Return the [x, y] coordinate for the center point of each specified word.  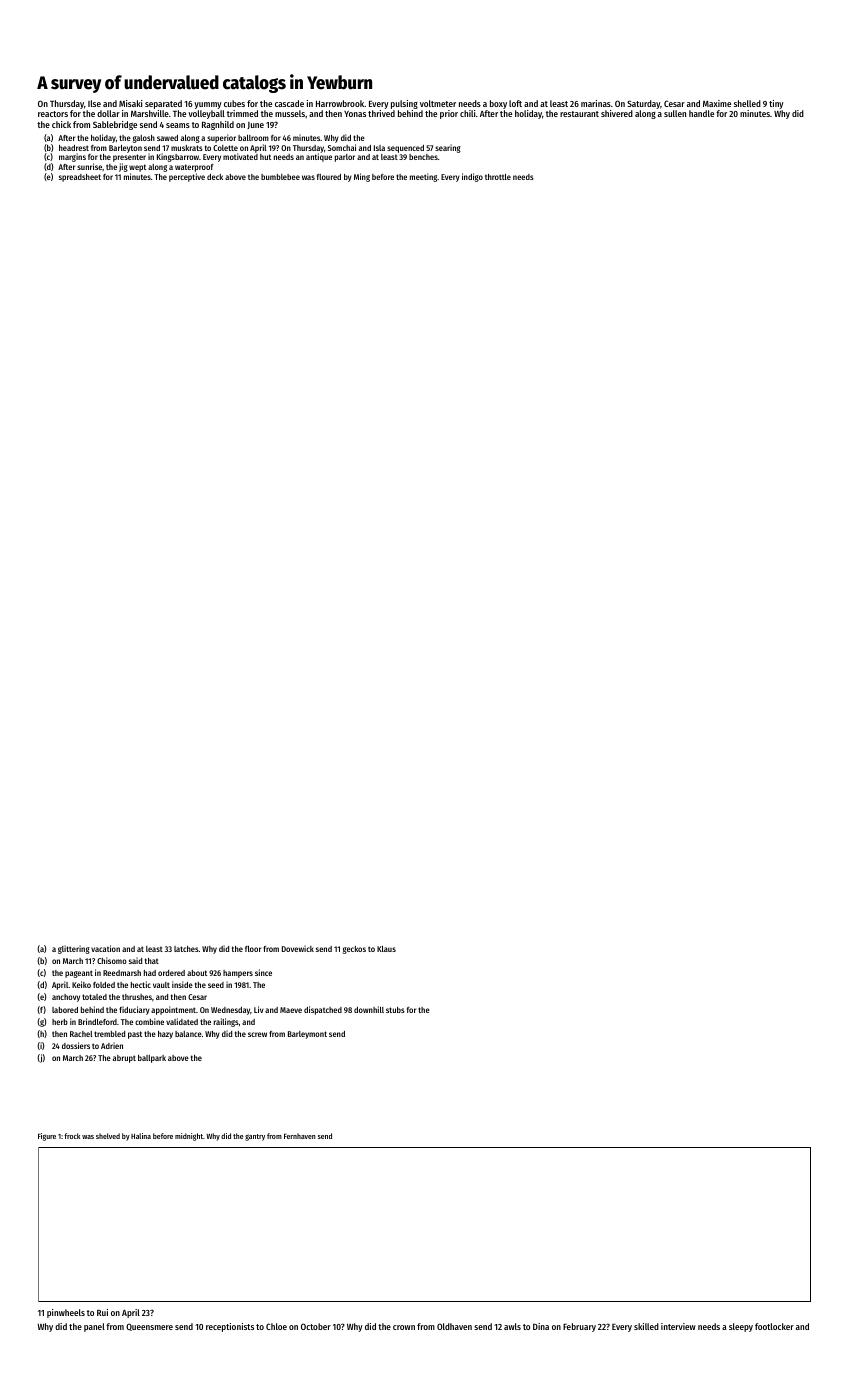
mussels [290, 113]
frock [72, 1136]
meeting [424, 177]
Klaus [386, 949]
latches [186, 949]
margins [72, 157]
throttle [498, 177]
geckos [354, 950]
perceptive [187, 177]
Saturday [643, 104]
